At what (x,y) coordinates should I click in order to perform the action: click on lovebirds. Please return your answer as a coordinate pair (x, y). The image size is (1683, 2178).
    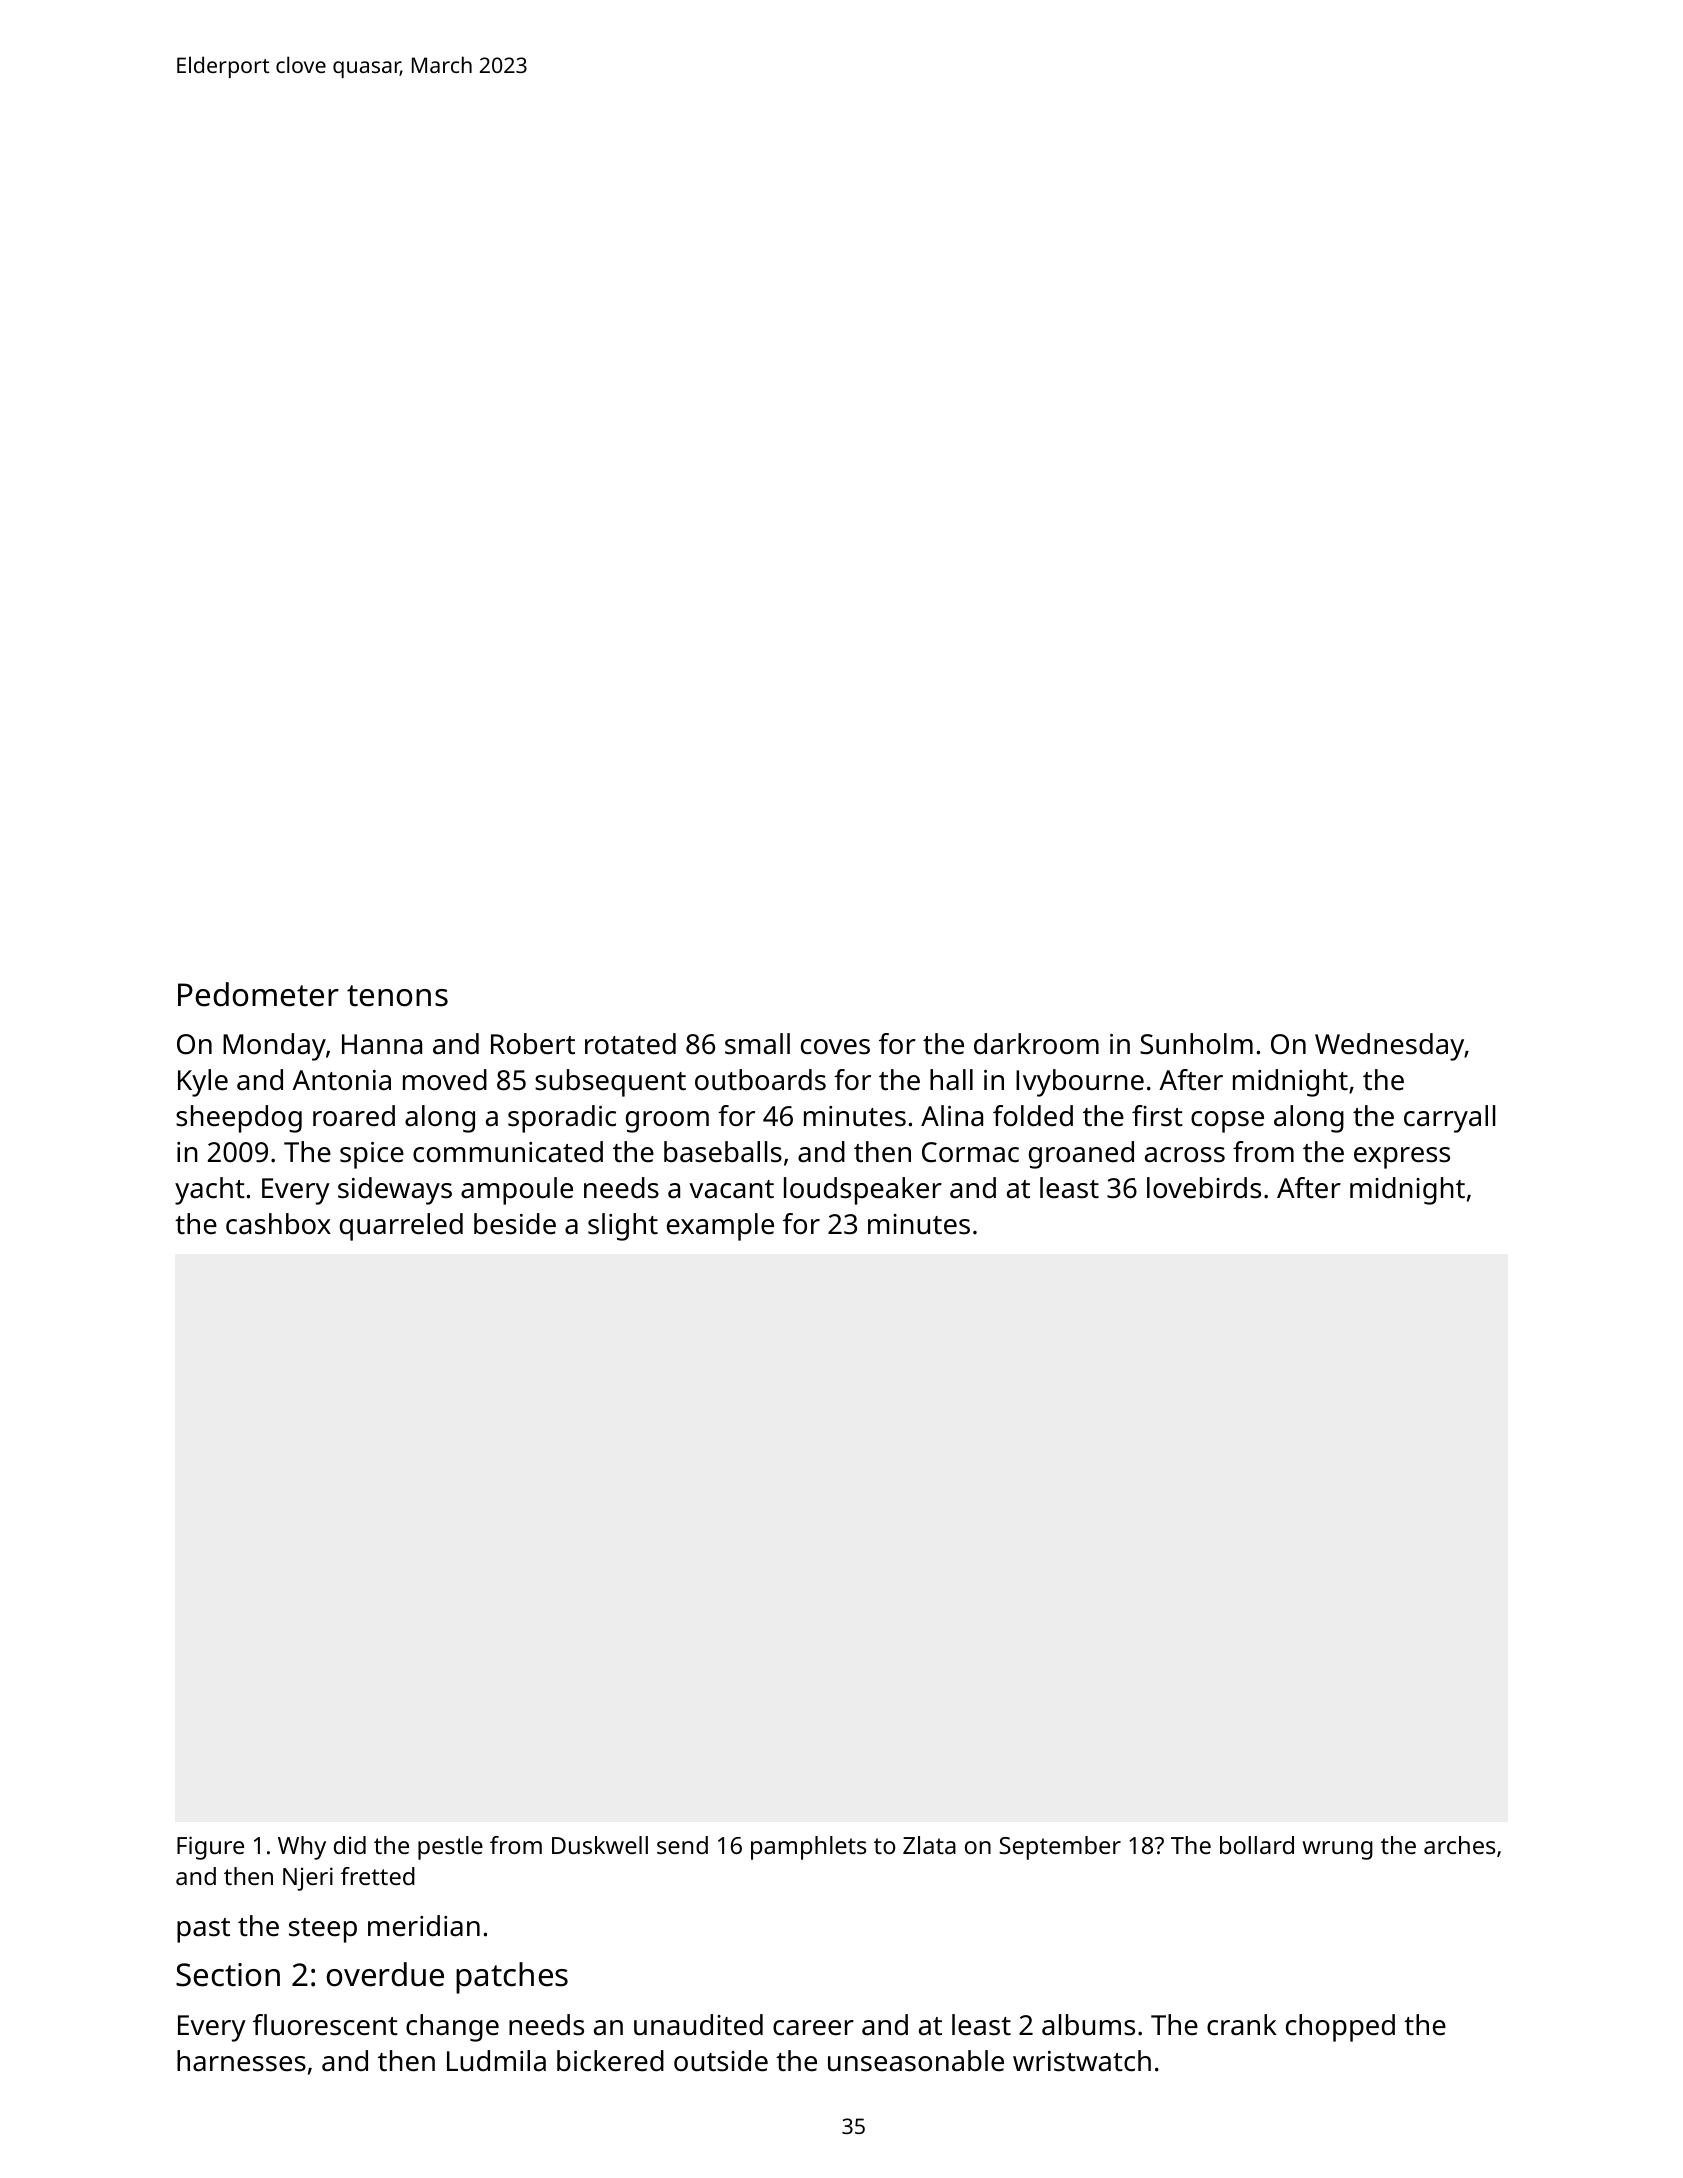
    Looking at the image, I should click on (1204, 1188).
